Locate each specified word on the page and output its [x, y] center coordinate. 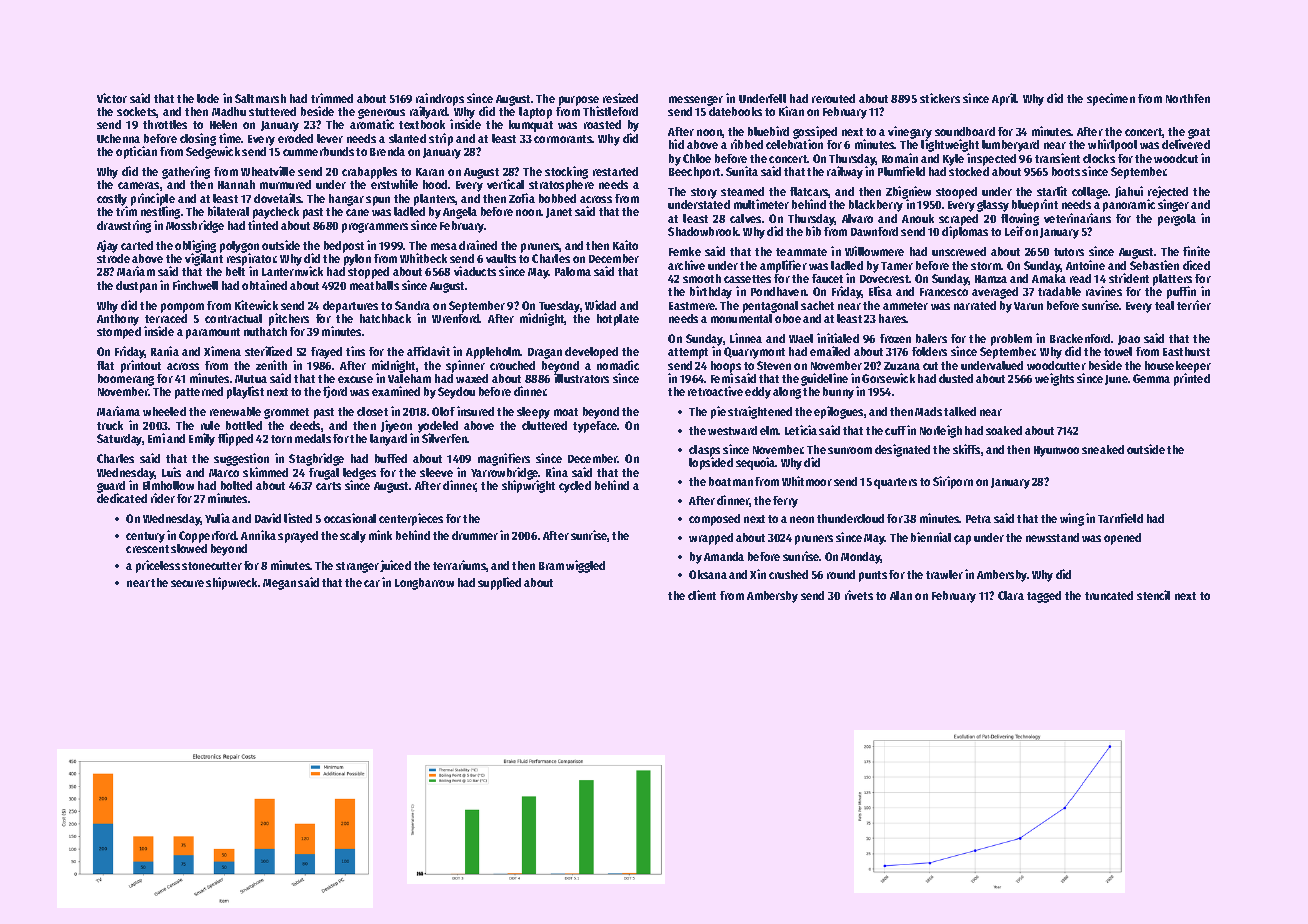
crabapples [369, 173]
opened [1122, 539]
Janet [559, 213]
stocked [969, 171]
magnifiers [504, 459]
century [145, 537]
